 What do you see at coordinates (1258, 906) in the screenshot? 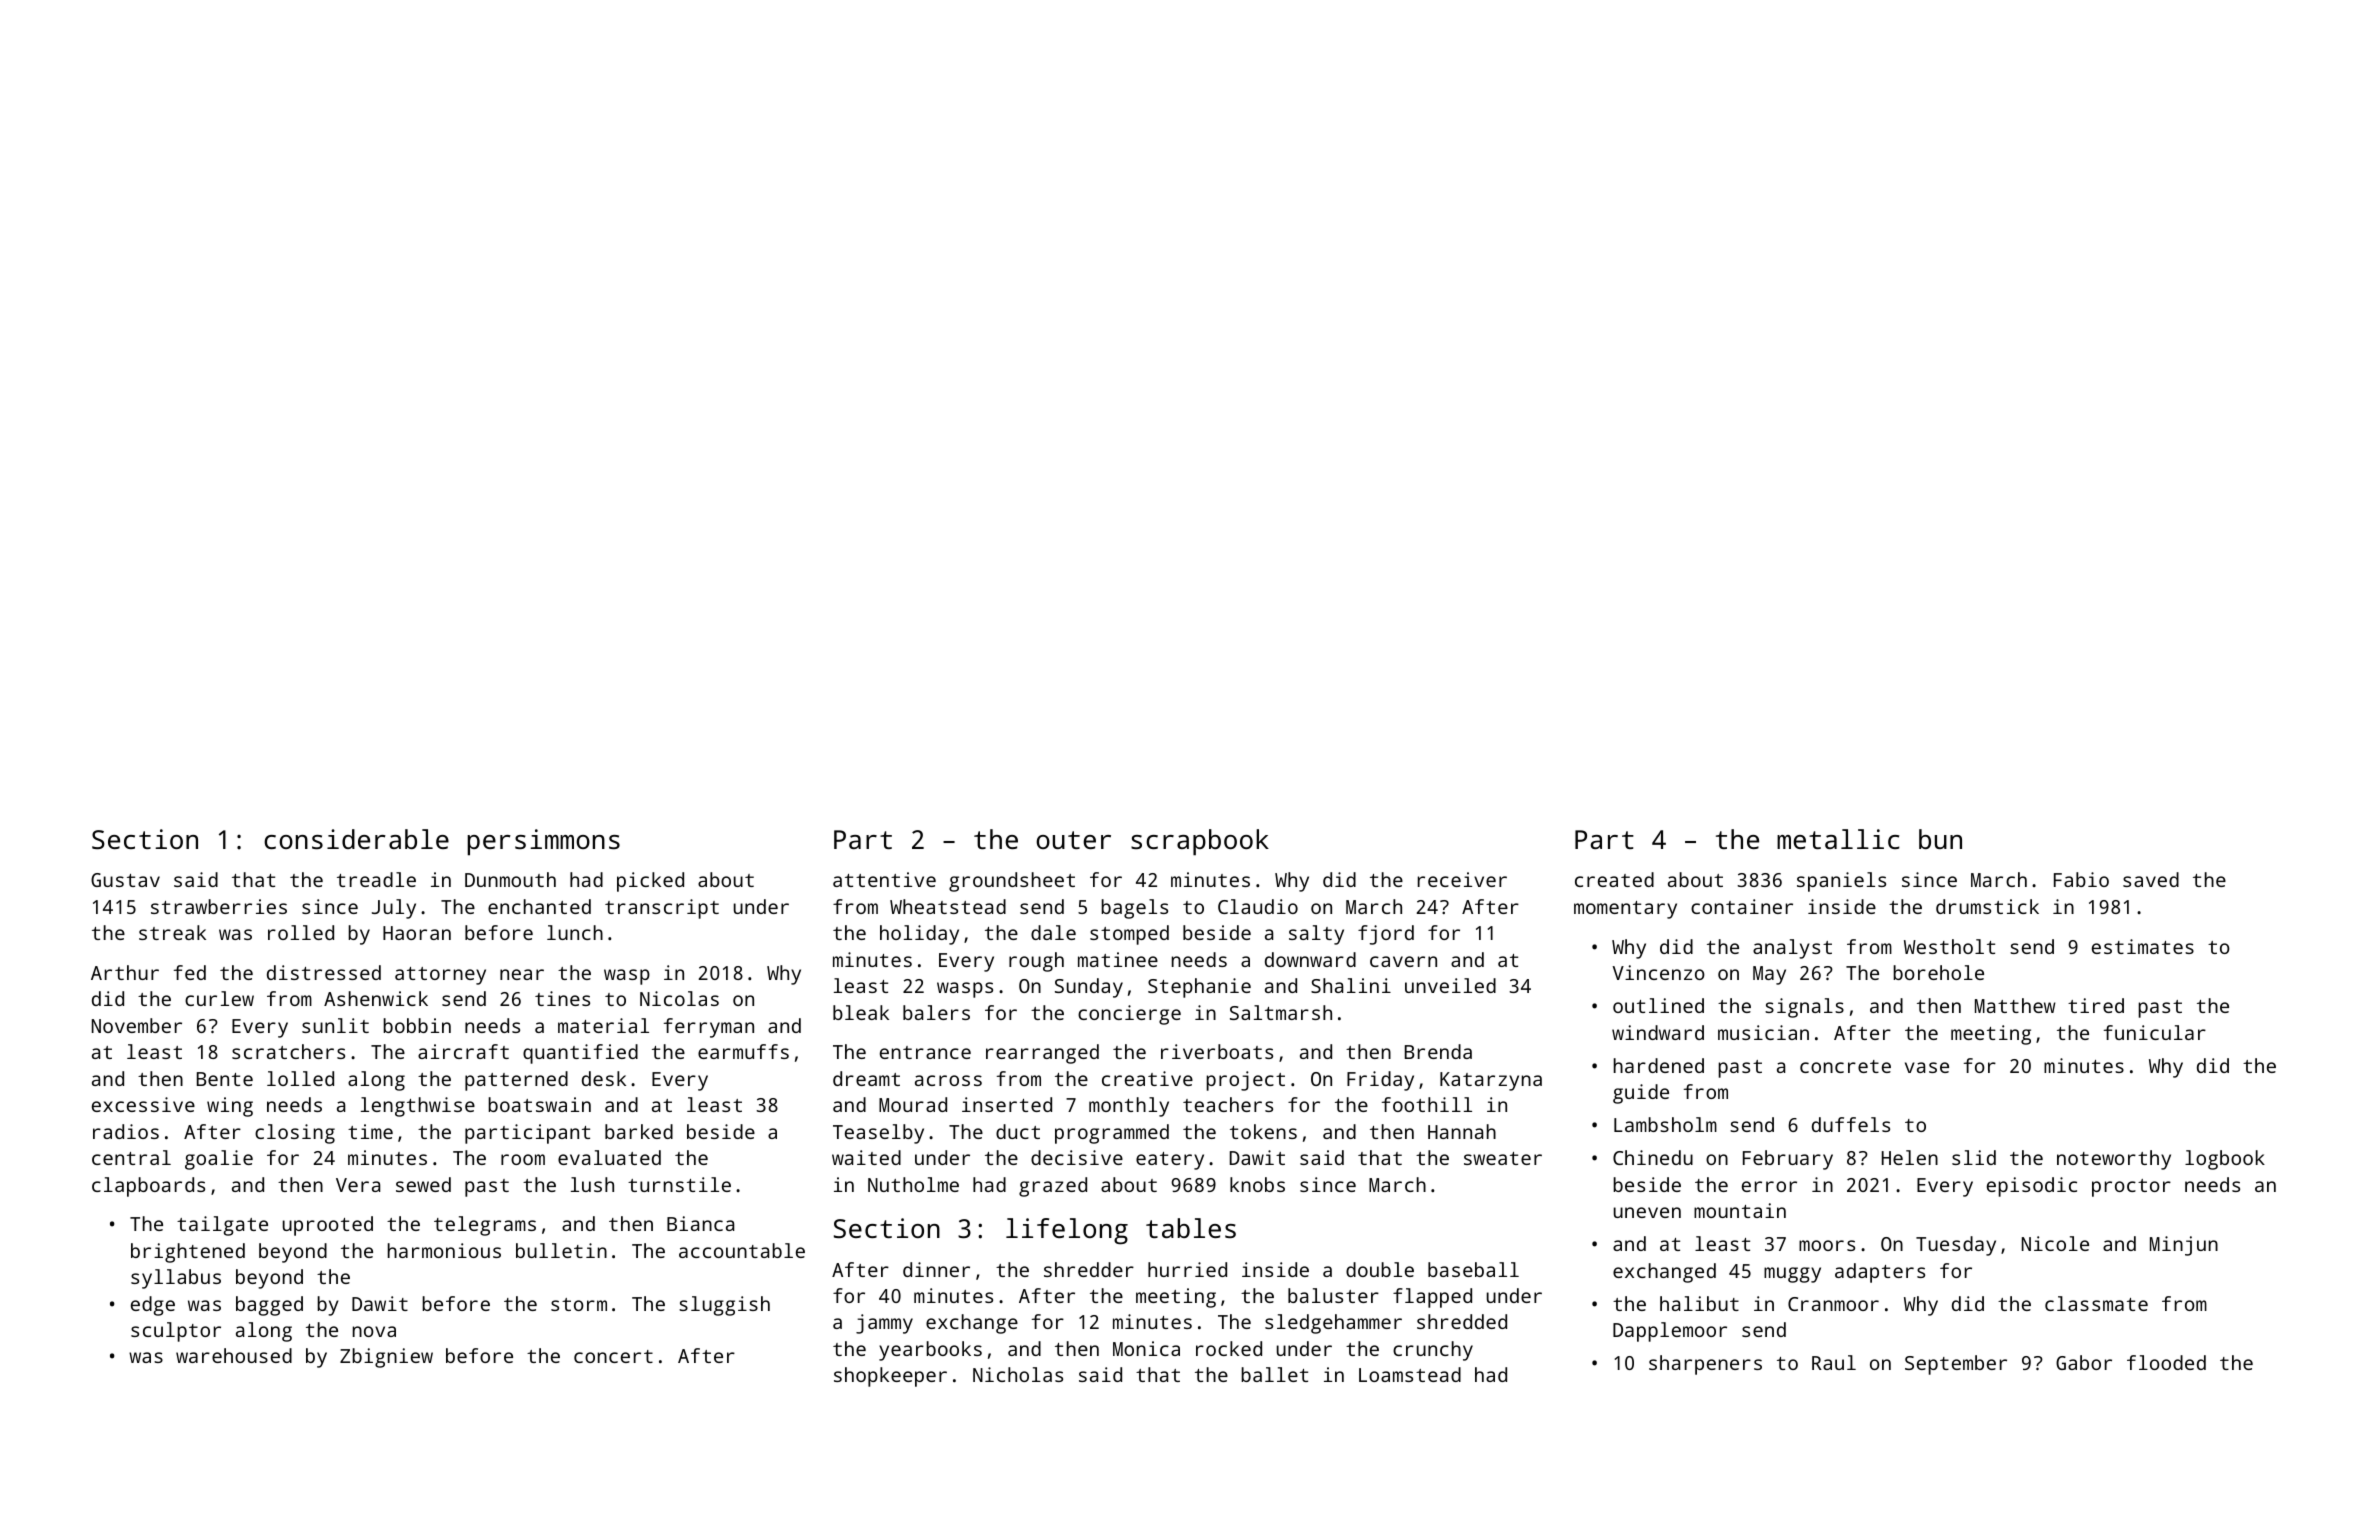
I see `Claudio` at bounding box center [1258, 906].
